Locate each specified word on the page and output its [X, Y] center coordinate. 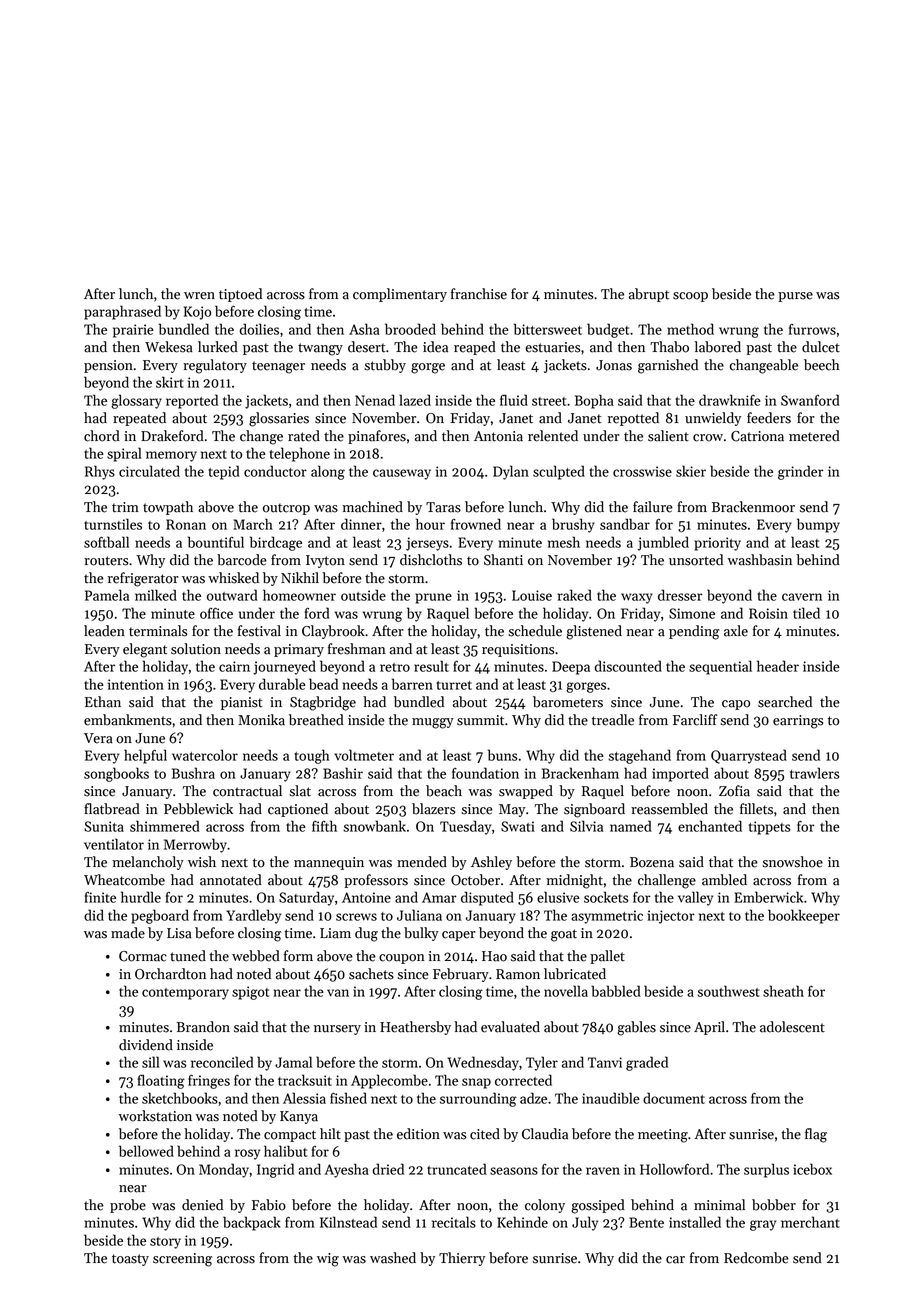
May [512, 810]
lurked [218, 347]
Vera [98, 738]
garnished [668, 366]
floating [161, 1081]
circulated [149, 471]
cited [485, 1134]
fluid [514, 400]
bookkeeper [804, 916]
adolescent [792, 1027]
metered [814, 436]
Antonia [498, 436]
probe [128, 1206]
